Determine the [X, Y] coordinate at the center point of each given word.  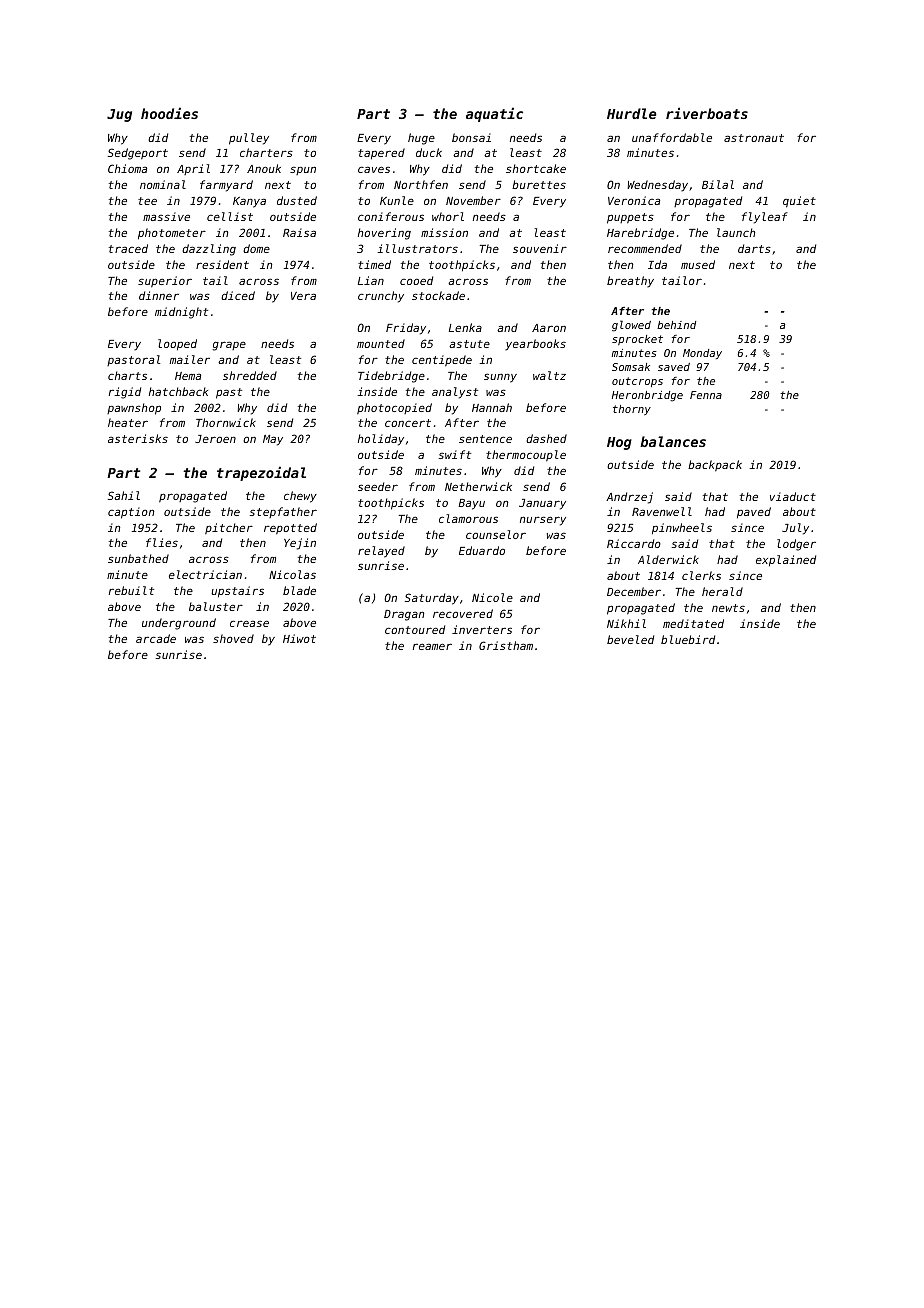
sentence [485, 439]
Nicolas [292, 574]
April [193, 169]
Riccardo [634, 543]
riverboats [707, 113]
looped [177, 345]
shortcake [536, 168]
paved [754, 513]
